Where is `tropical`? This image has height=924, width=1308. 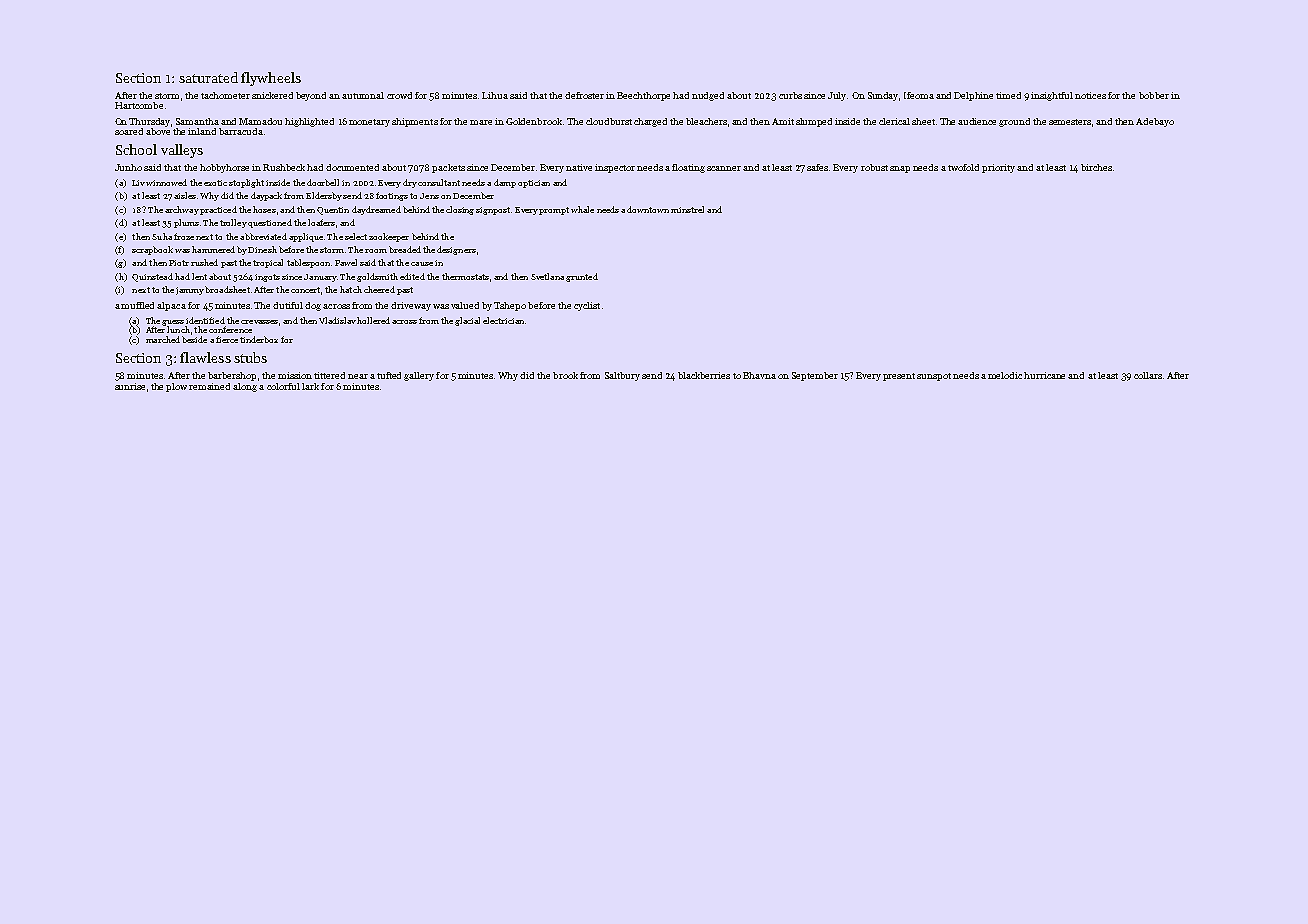 tropical is located at coordinates (268, 263).
